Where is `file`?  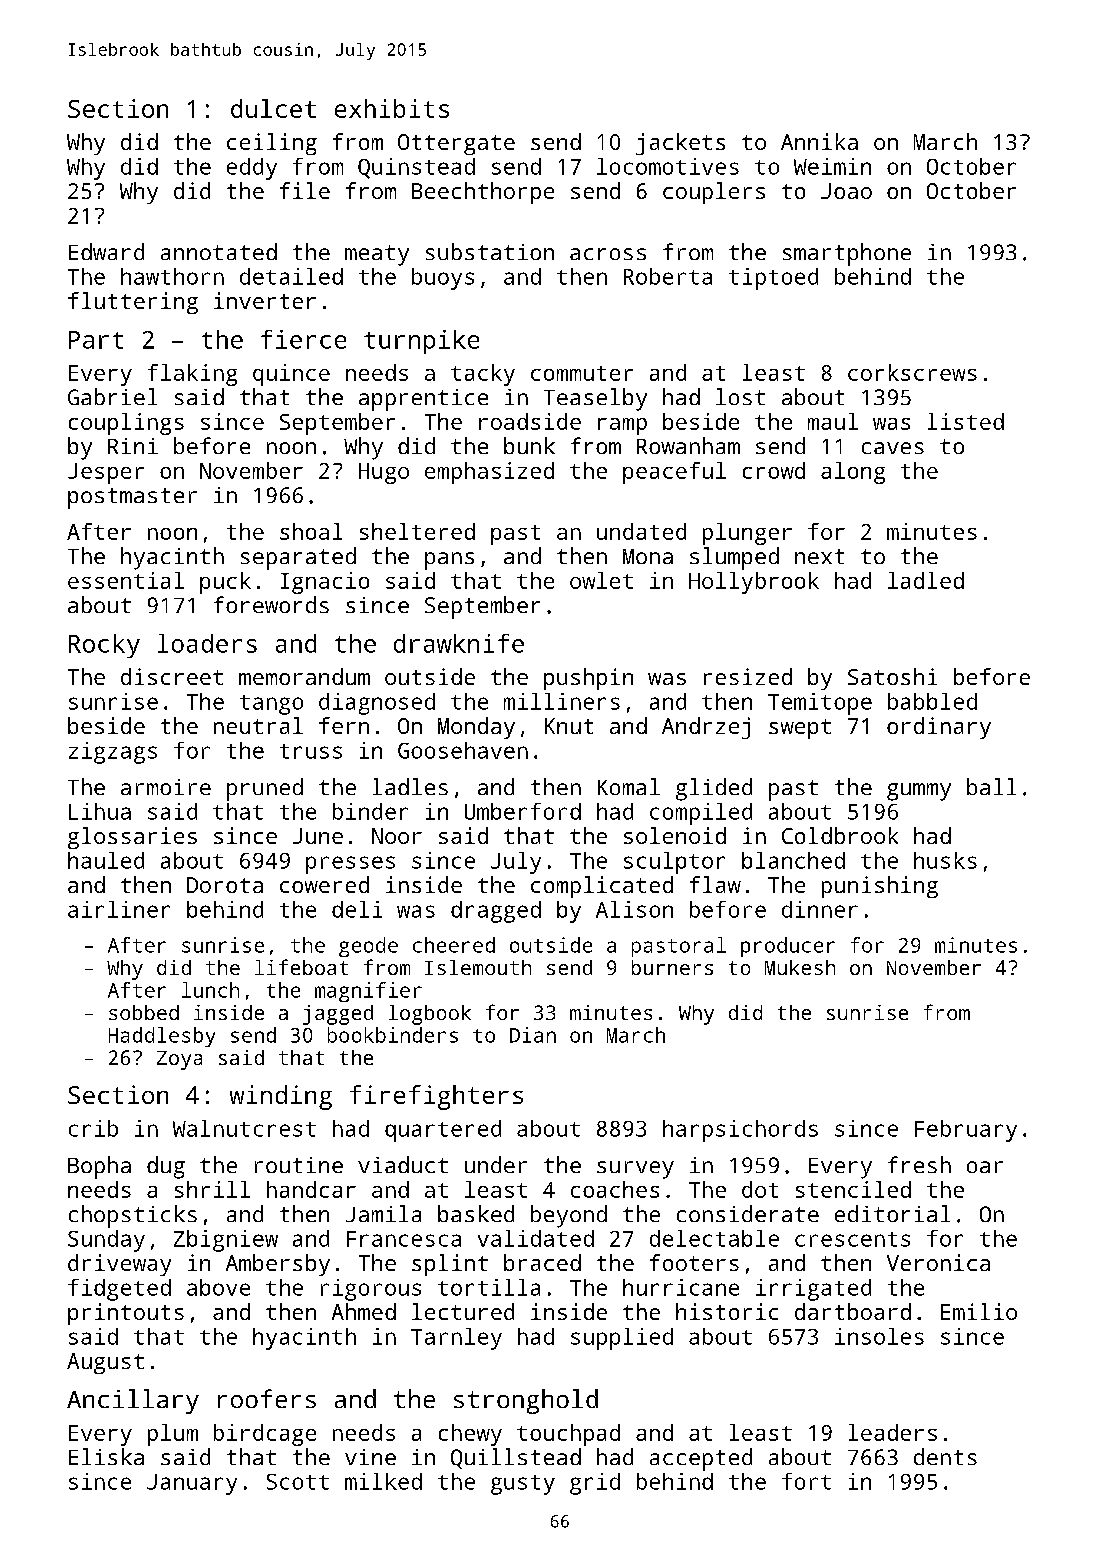 file is located at coordinates (305, 190).
